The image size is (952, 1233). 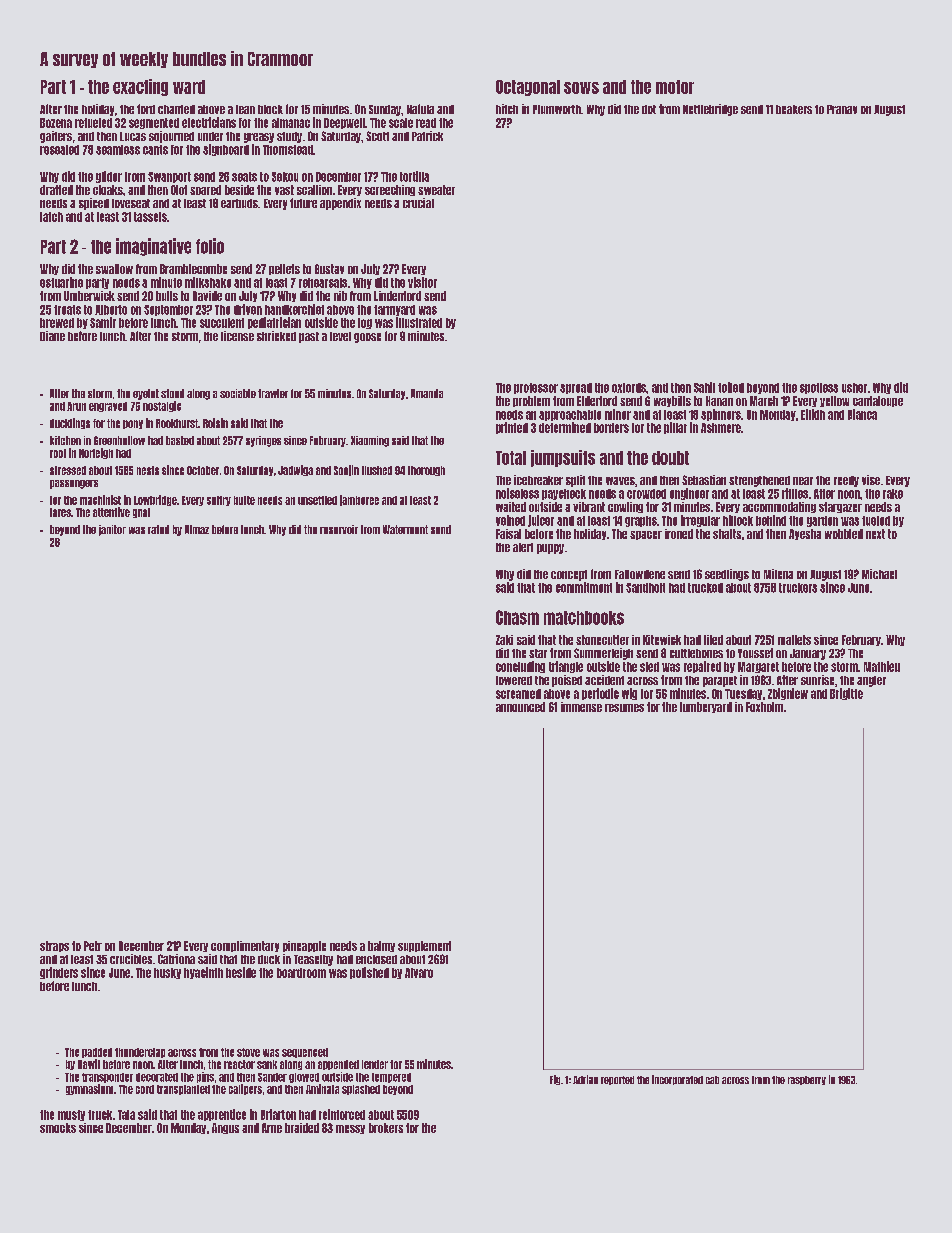 I want to click on Ayesha, so click(x=805, y=534).
